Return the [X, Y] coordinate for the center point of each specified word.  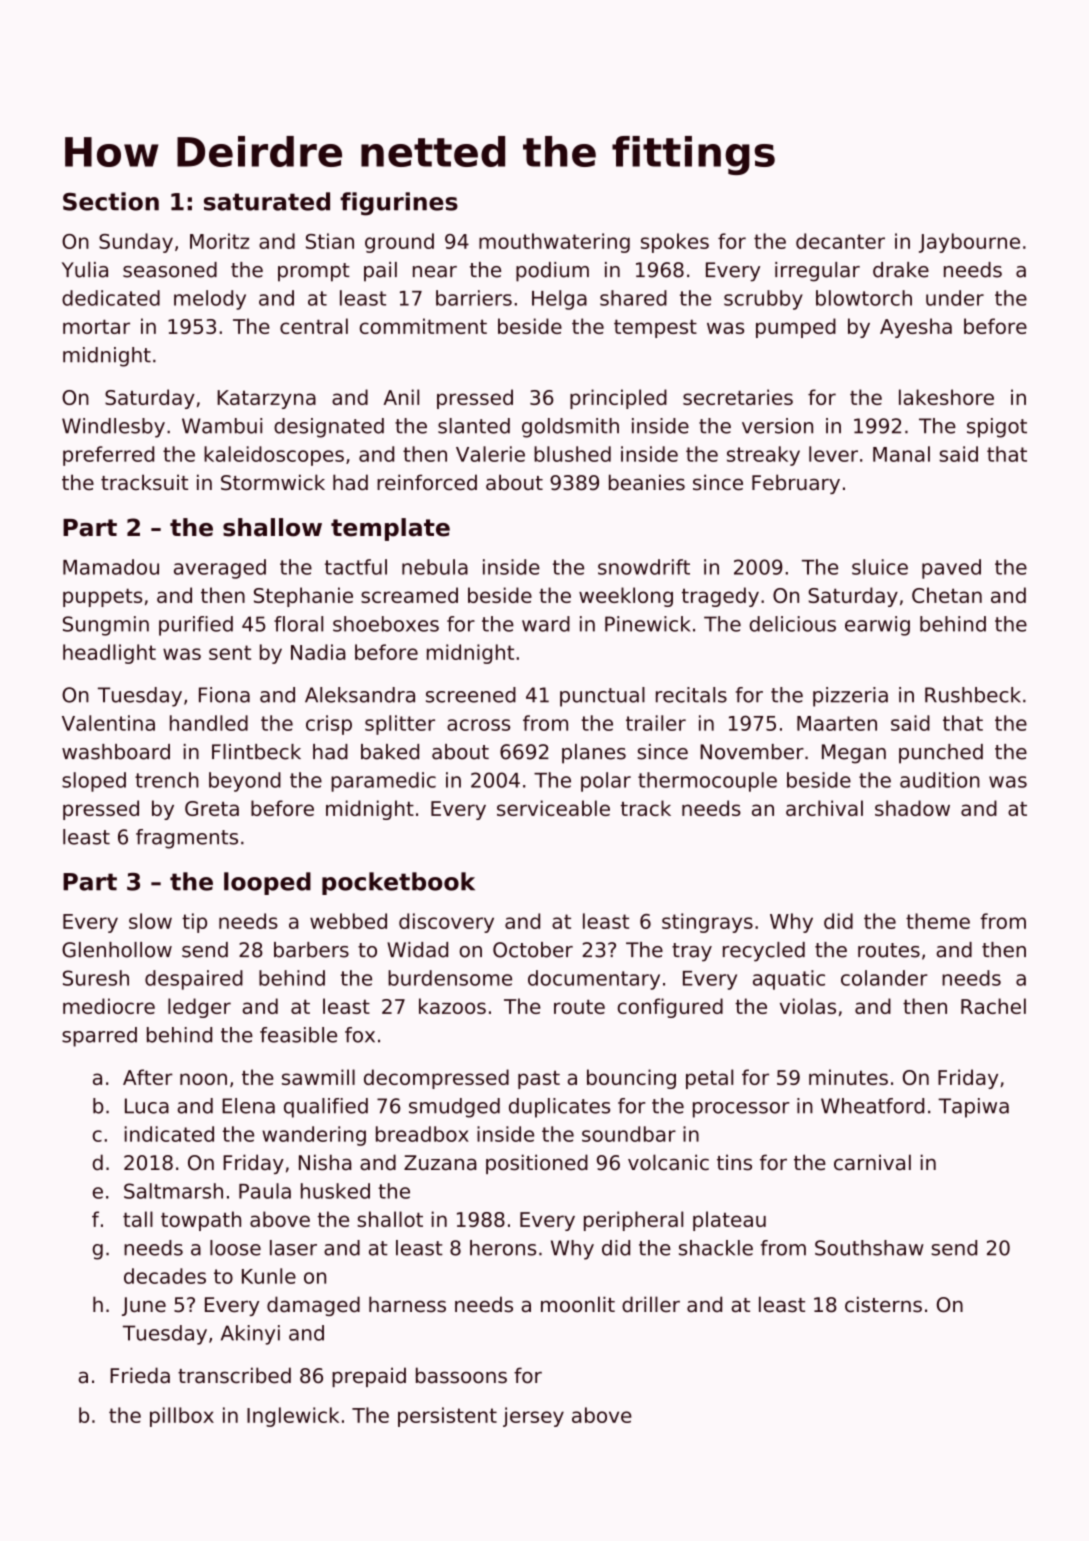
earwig [877, 626]
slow [150, 921]
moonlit [578, 1304]
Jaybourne [969, 243]
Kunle [269, 1276]
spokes [675, 243]
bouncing [631, 1079]
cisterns [883, 1304]
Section [111, 201]
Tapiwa [973, 1108]
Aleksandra [360, 695]
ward [546, 624]
